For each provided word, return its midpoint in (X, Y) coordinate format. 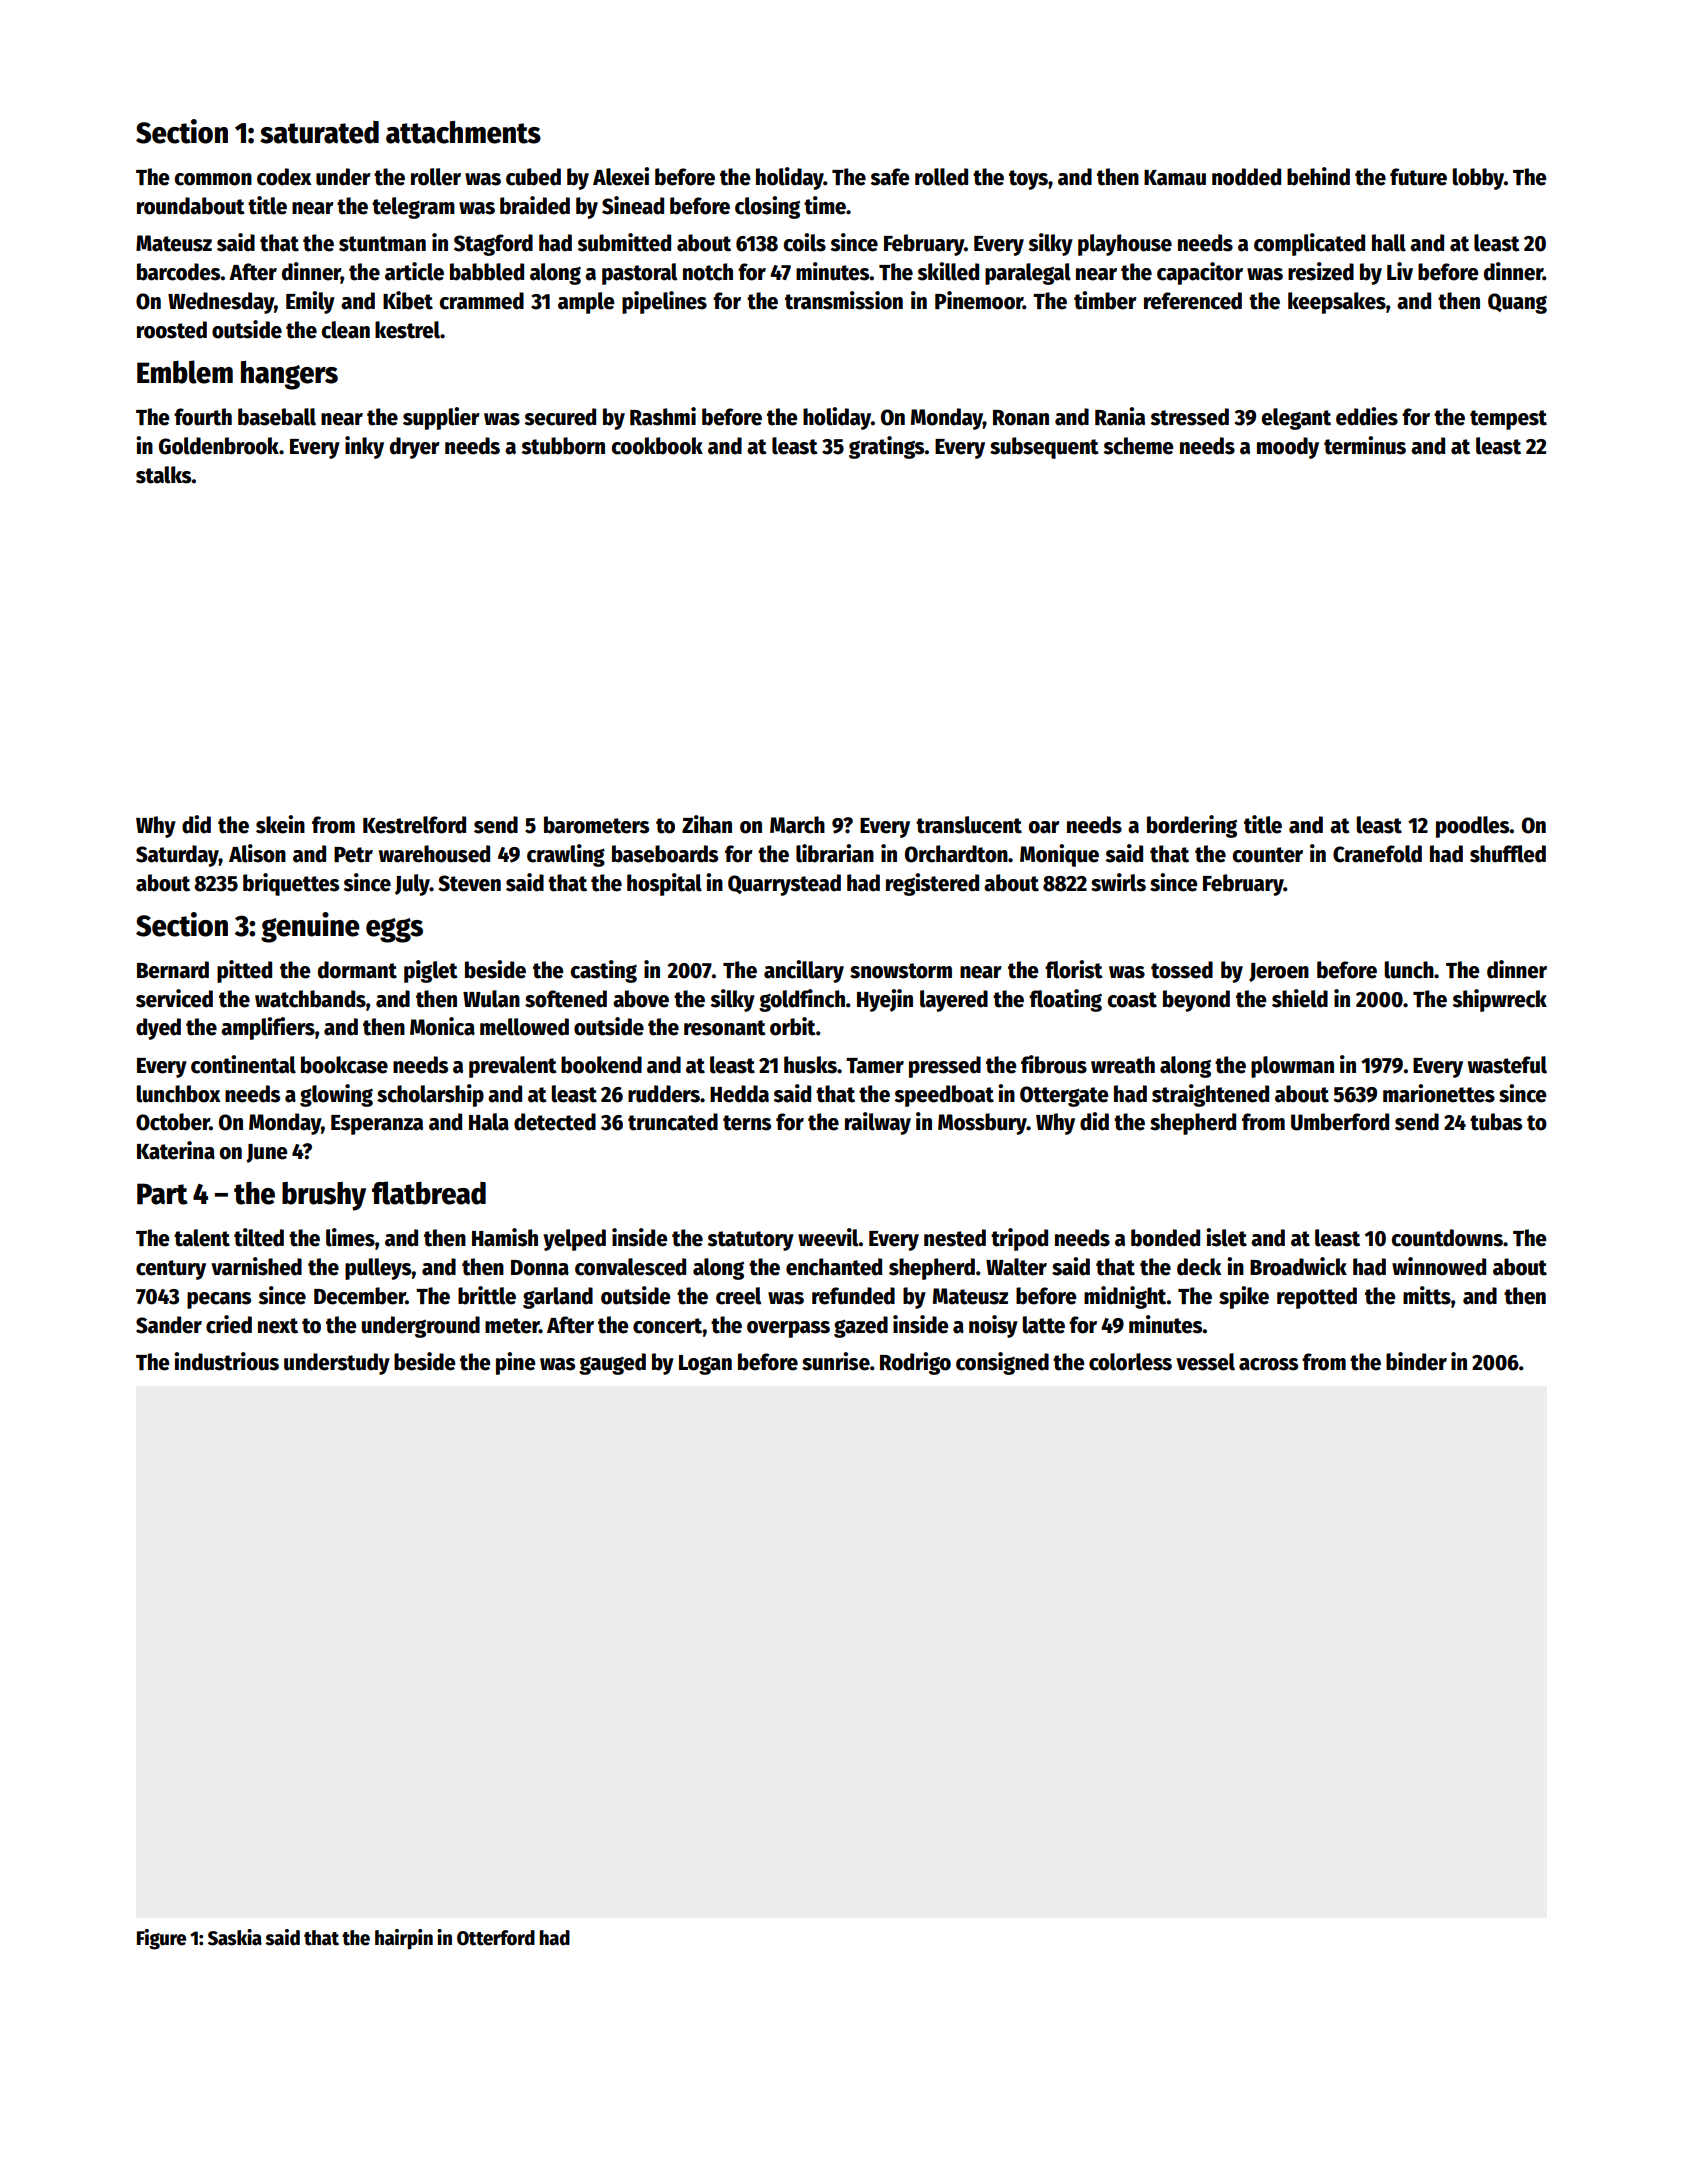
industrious (226, 1361)
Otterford (496, 1938)
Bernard (173, 970)
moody (1288, 448)
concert (668, 1326)
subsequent (1044, 448)
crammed (481, 301)
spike (1244, 1297)
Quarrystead (784, 885)
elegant (1296, 419)
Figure (161, 1939)
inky (364, 447)
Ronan (1021, 418)
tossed (1182, 970)
